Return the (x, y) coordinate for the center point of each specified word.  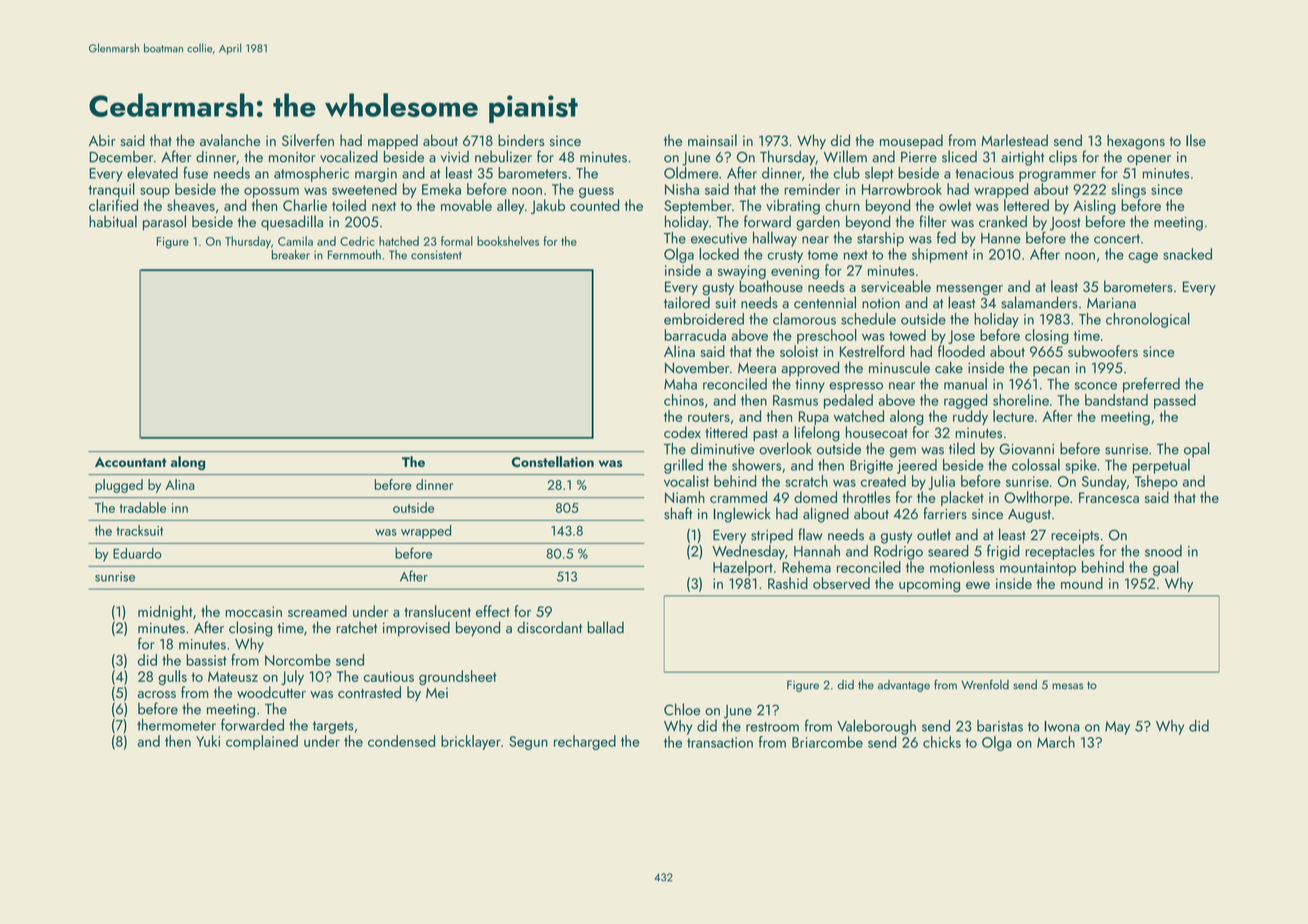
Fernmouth (354, 255)
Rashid (788, 583)
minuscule (899, 367)
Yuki (208, 741)
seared (948, 551)
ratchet (356, 627)
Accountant (131, 462)
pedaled (848, 401)
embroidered (704, 319)
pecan (1051, 371)
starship (880, 239)
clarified (113, 205)
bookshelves (508, 241)
